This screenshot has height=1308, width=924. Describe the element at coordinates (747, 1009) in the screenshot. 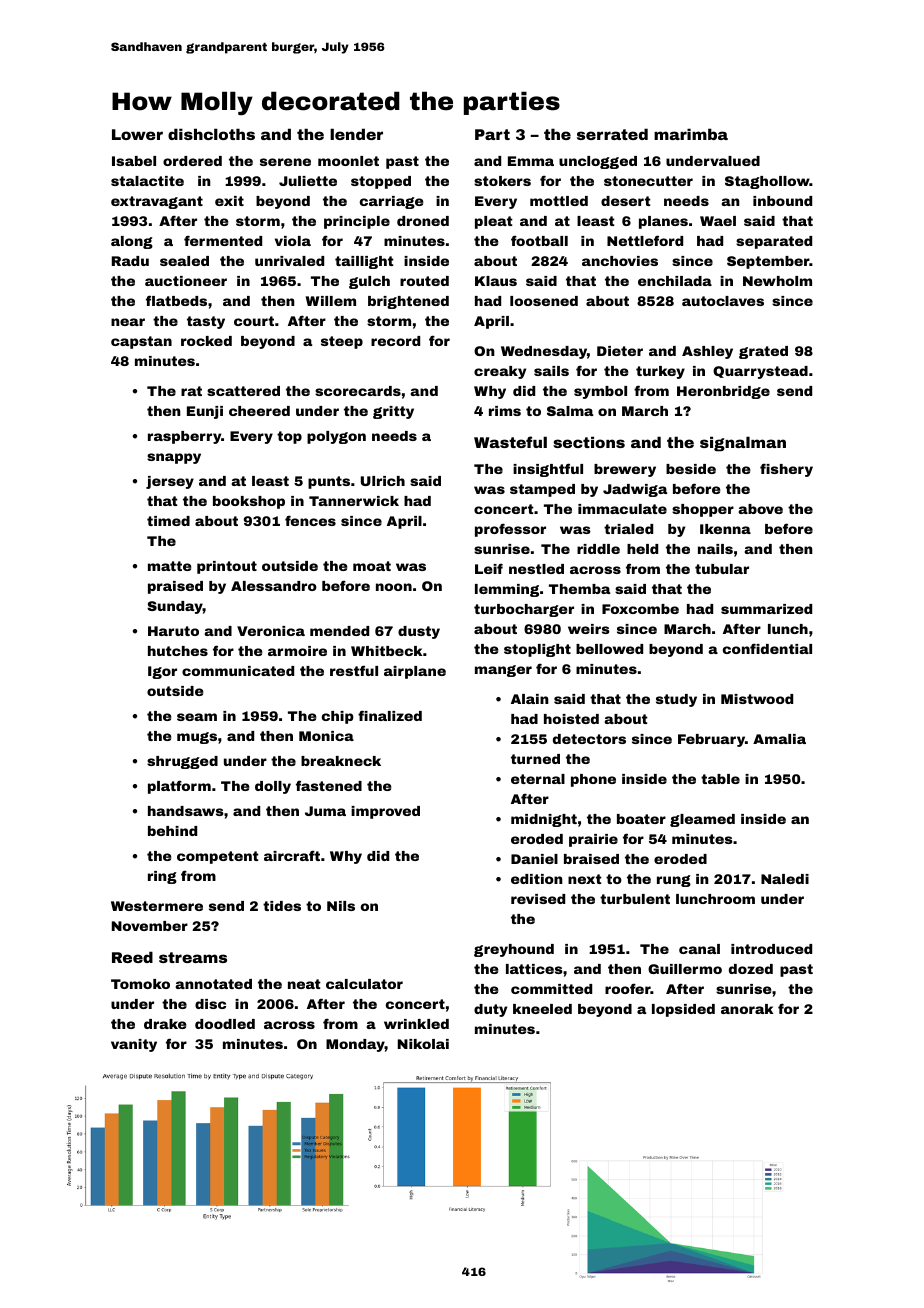

I see `anorak` at that location.
